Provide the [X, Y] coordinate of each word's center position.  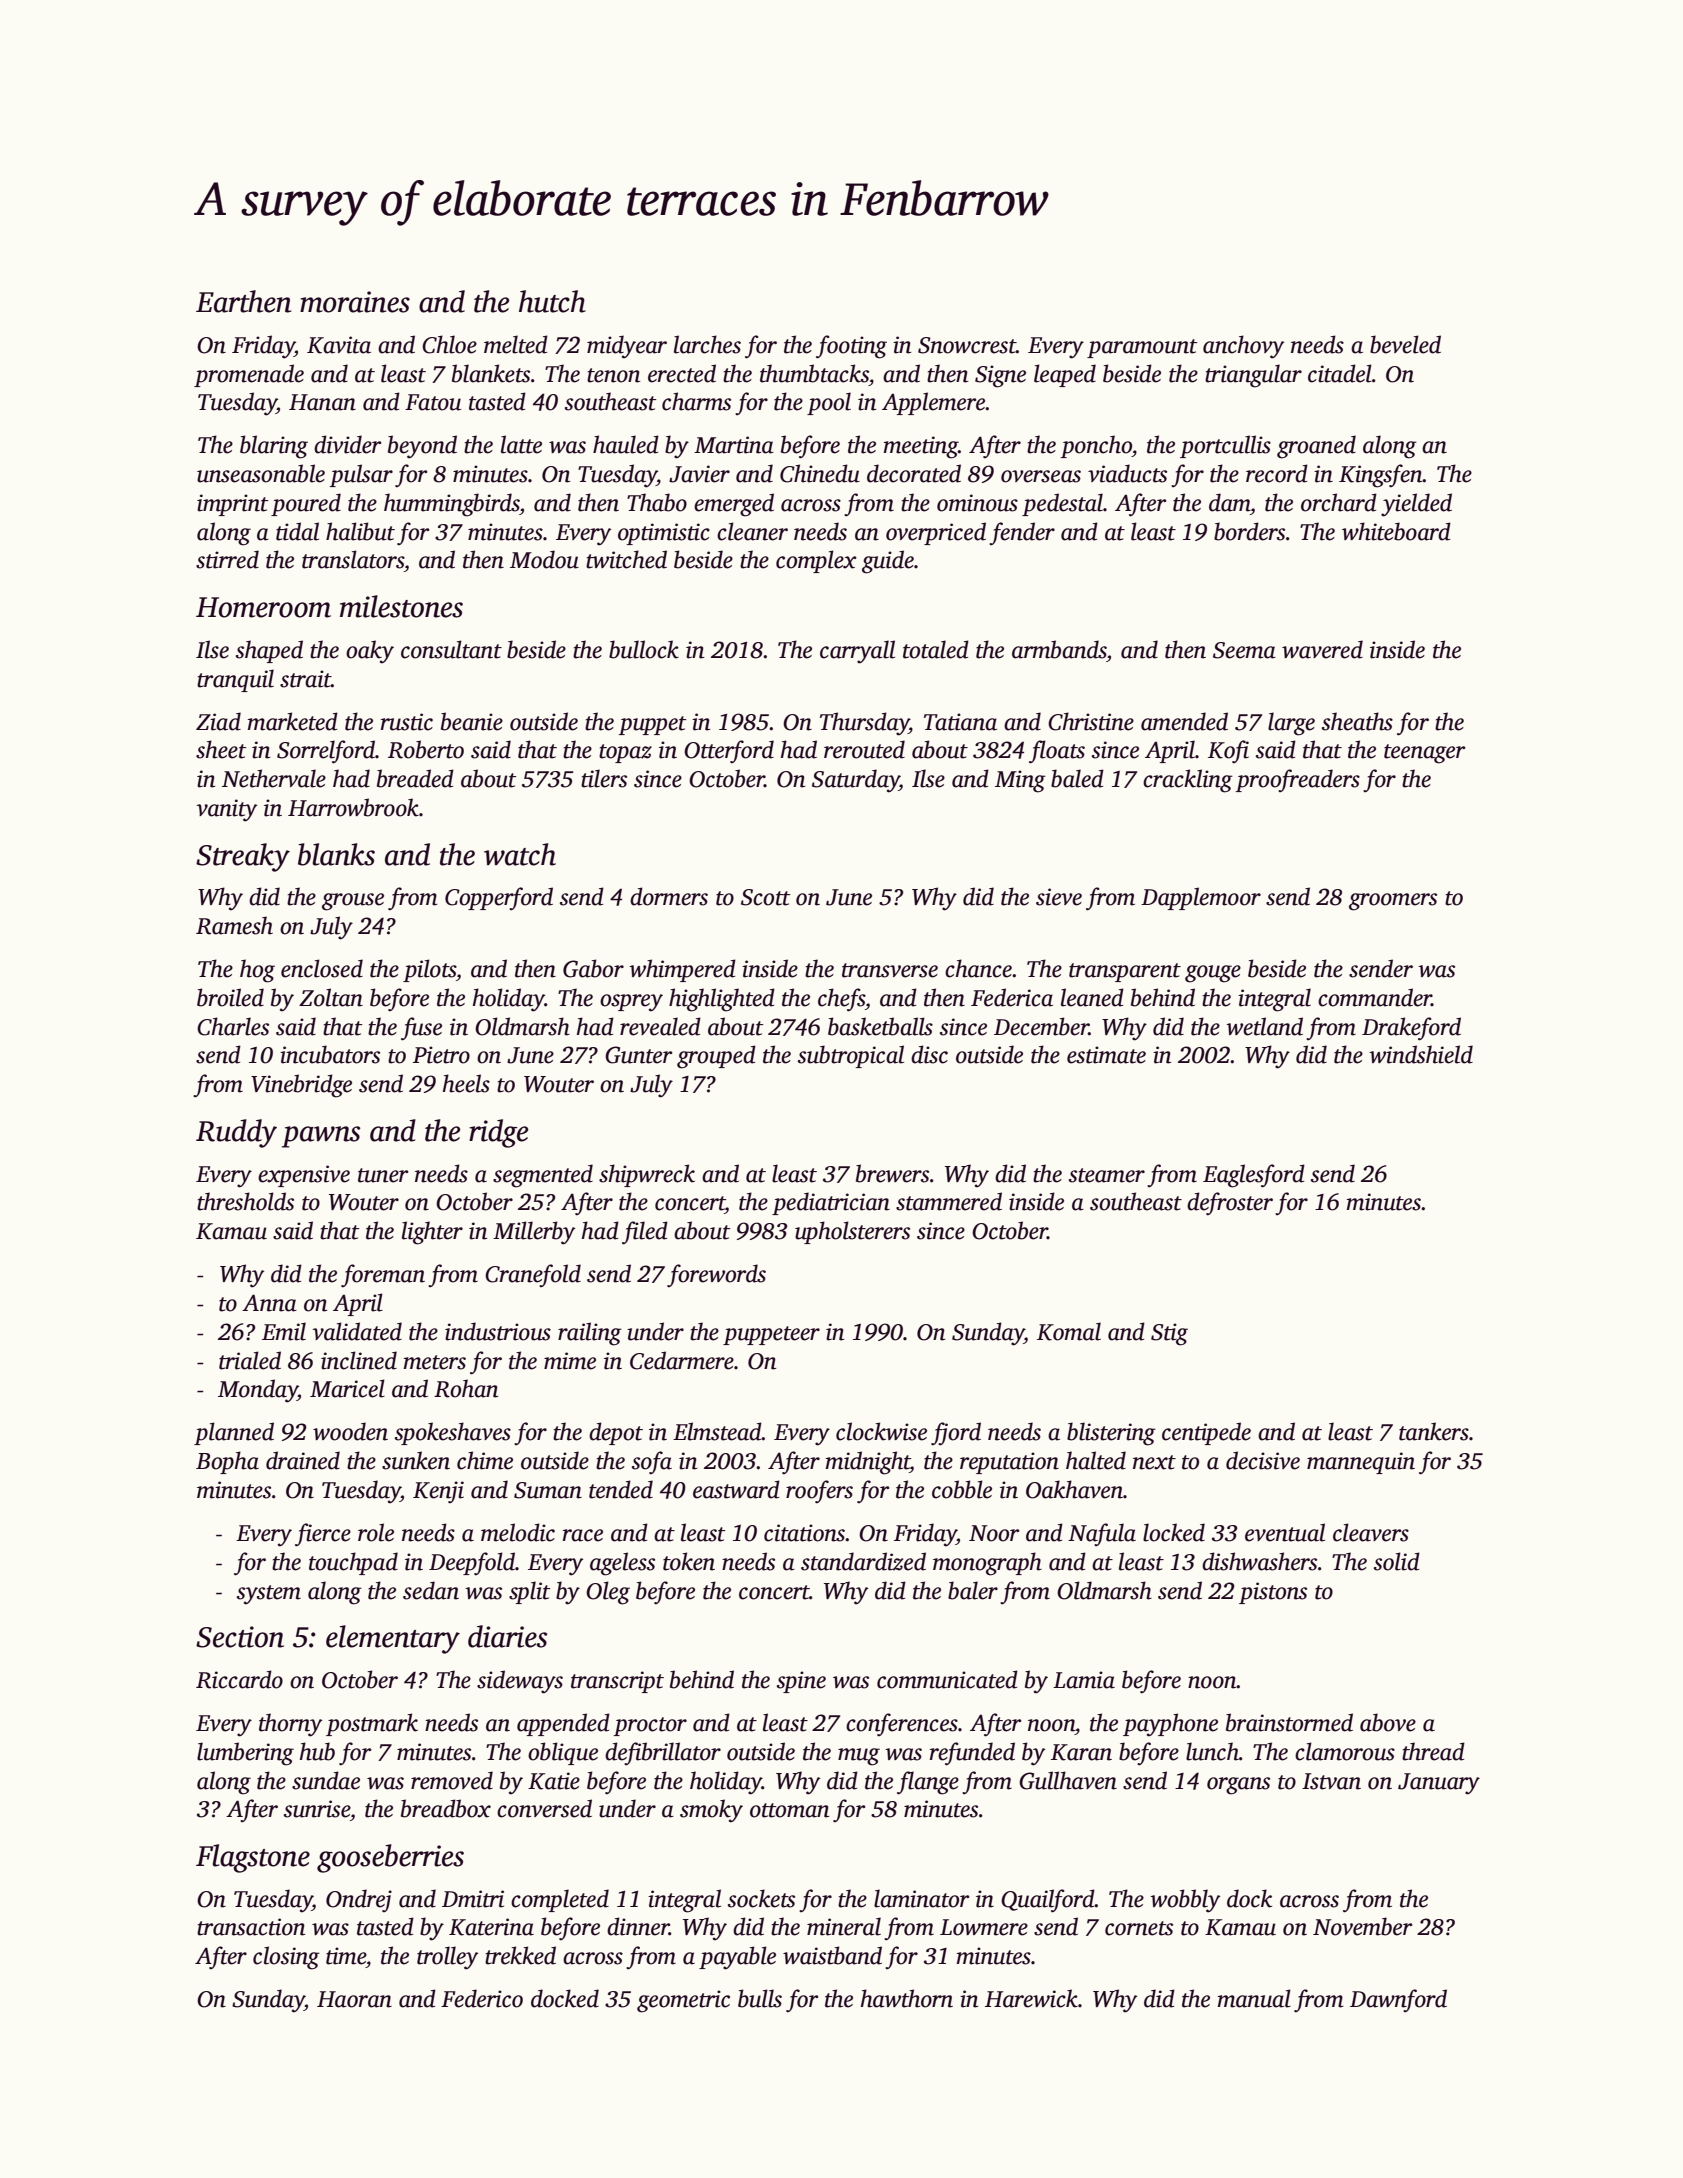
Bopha [227, 1462]
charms [696, 401]
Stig [1169, 1334]
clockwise [881, 1431]
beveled [1405, 344]
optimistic [664, 534]
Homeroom [263, 607]
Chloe [449, 344]
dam [1229, 502]
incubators [330, 1054]
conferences [902, 1725]
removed [452, 1780]
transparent [1125, 972]
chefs [841, 1000]
